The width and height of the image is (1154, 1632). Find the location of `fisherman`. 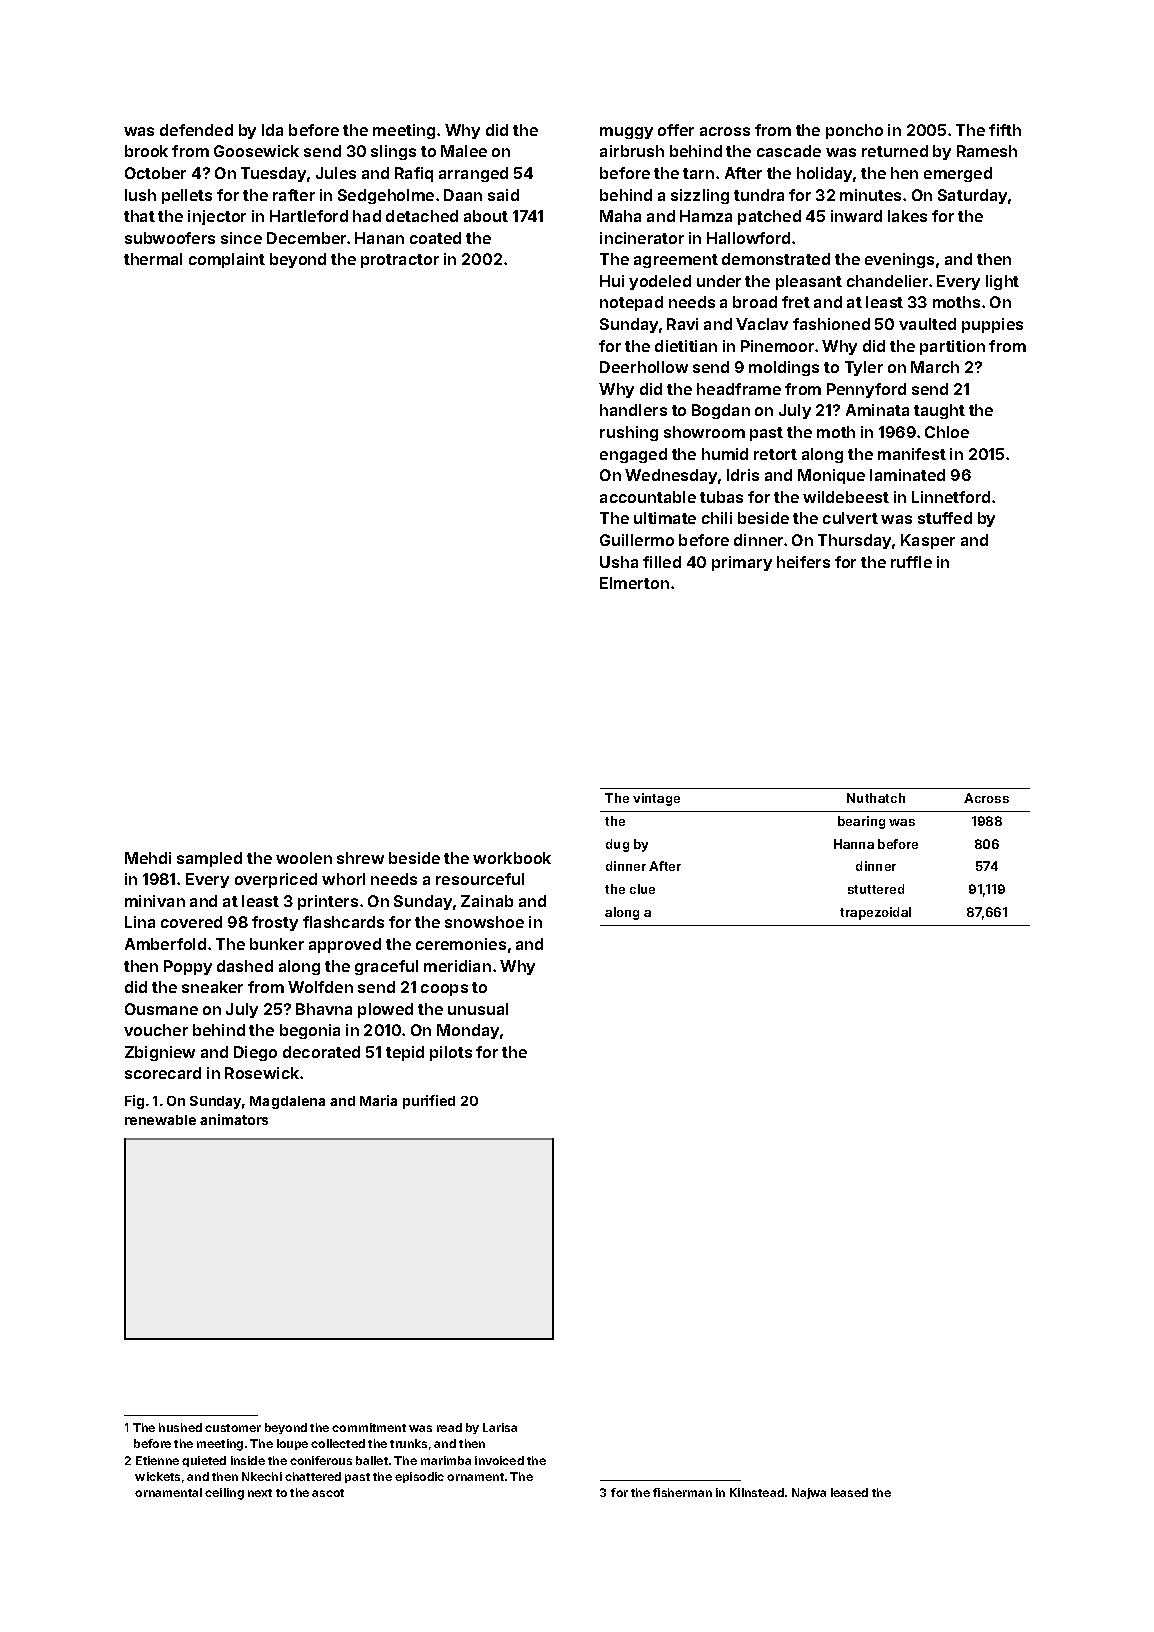

fisherman is located at coordinates (682, 1492).
